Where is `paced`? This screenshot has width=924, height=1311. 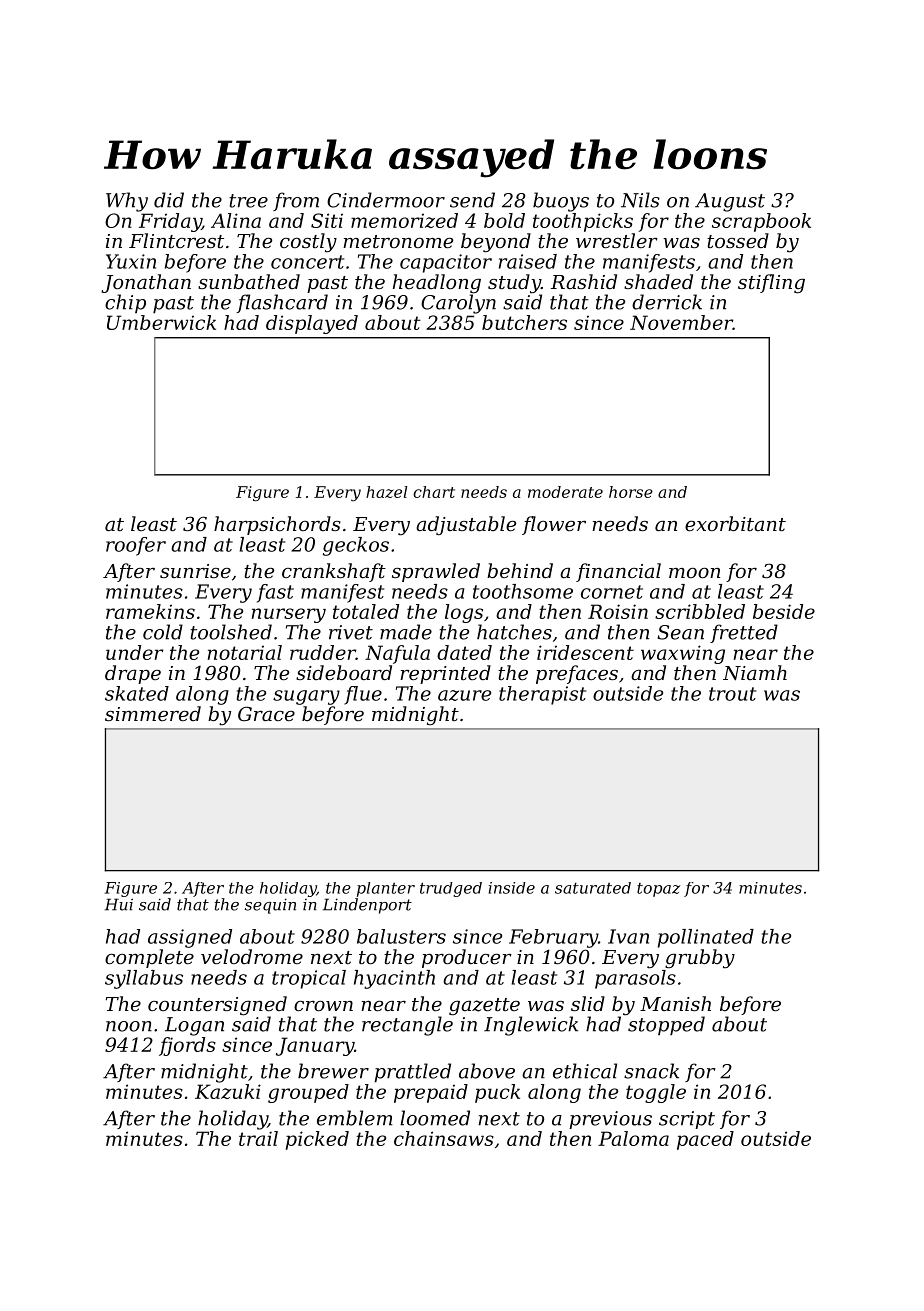
paced is located at coordinates (705, 1140).
